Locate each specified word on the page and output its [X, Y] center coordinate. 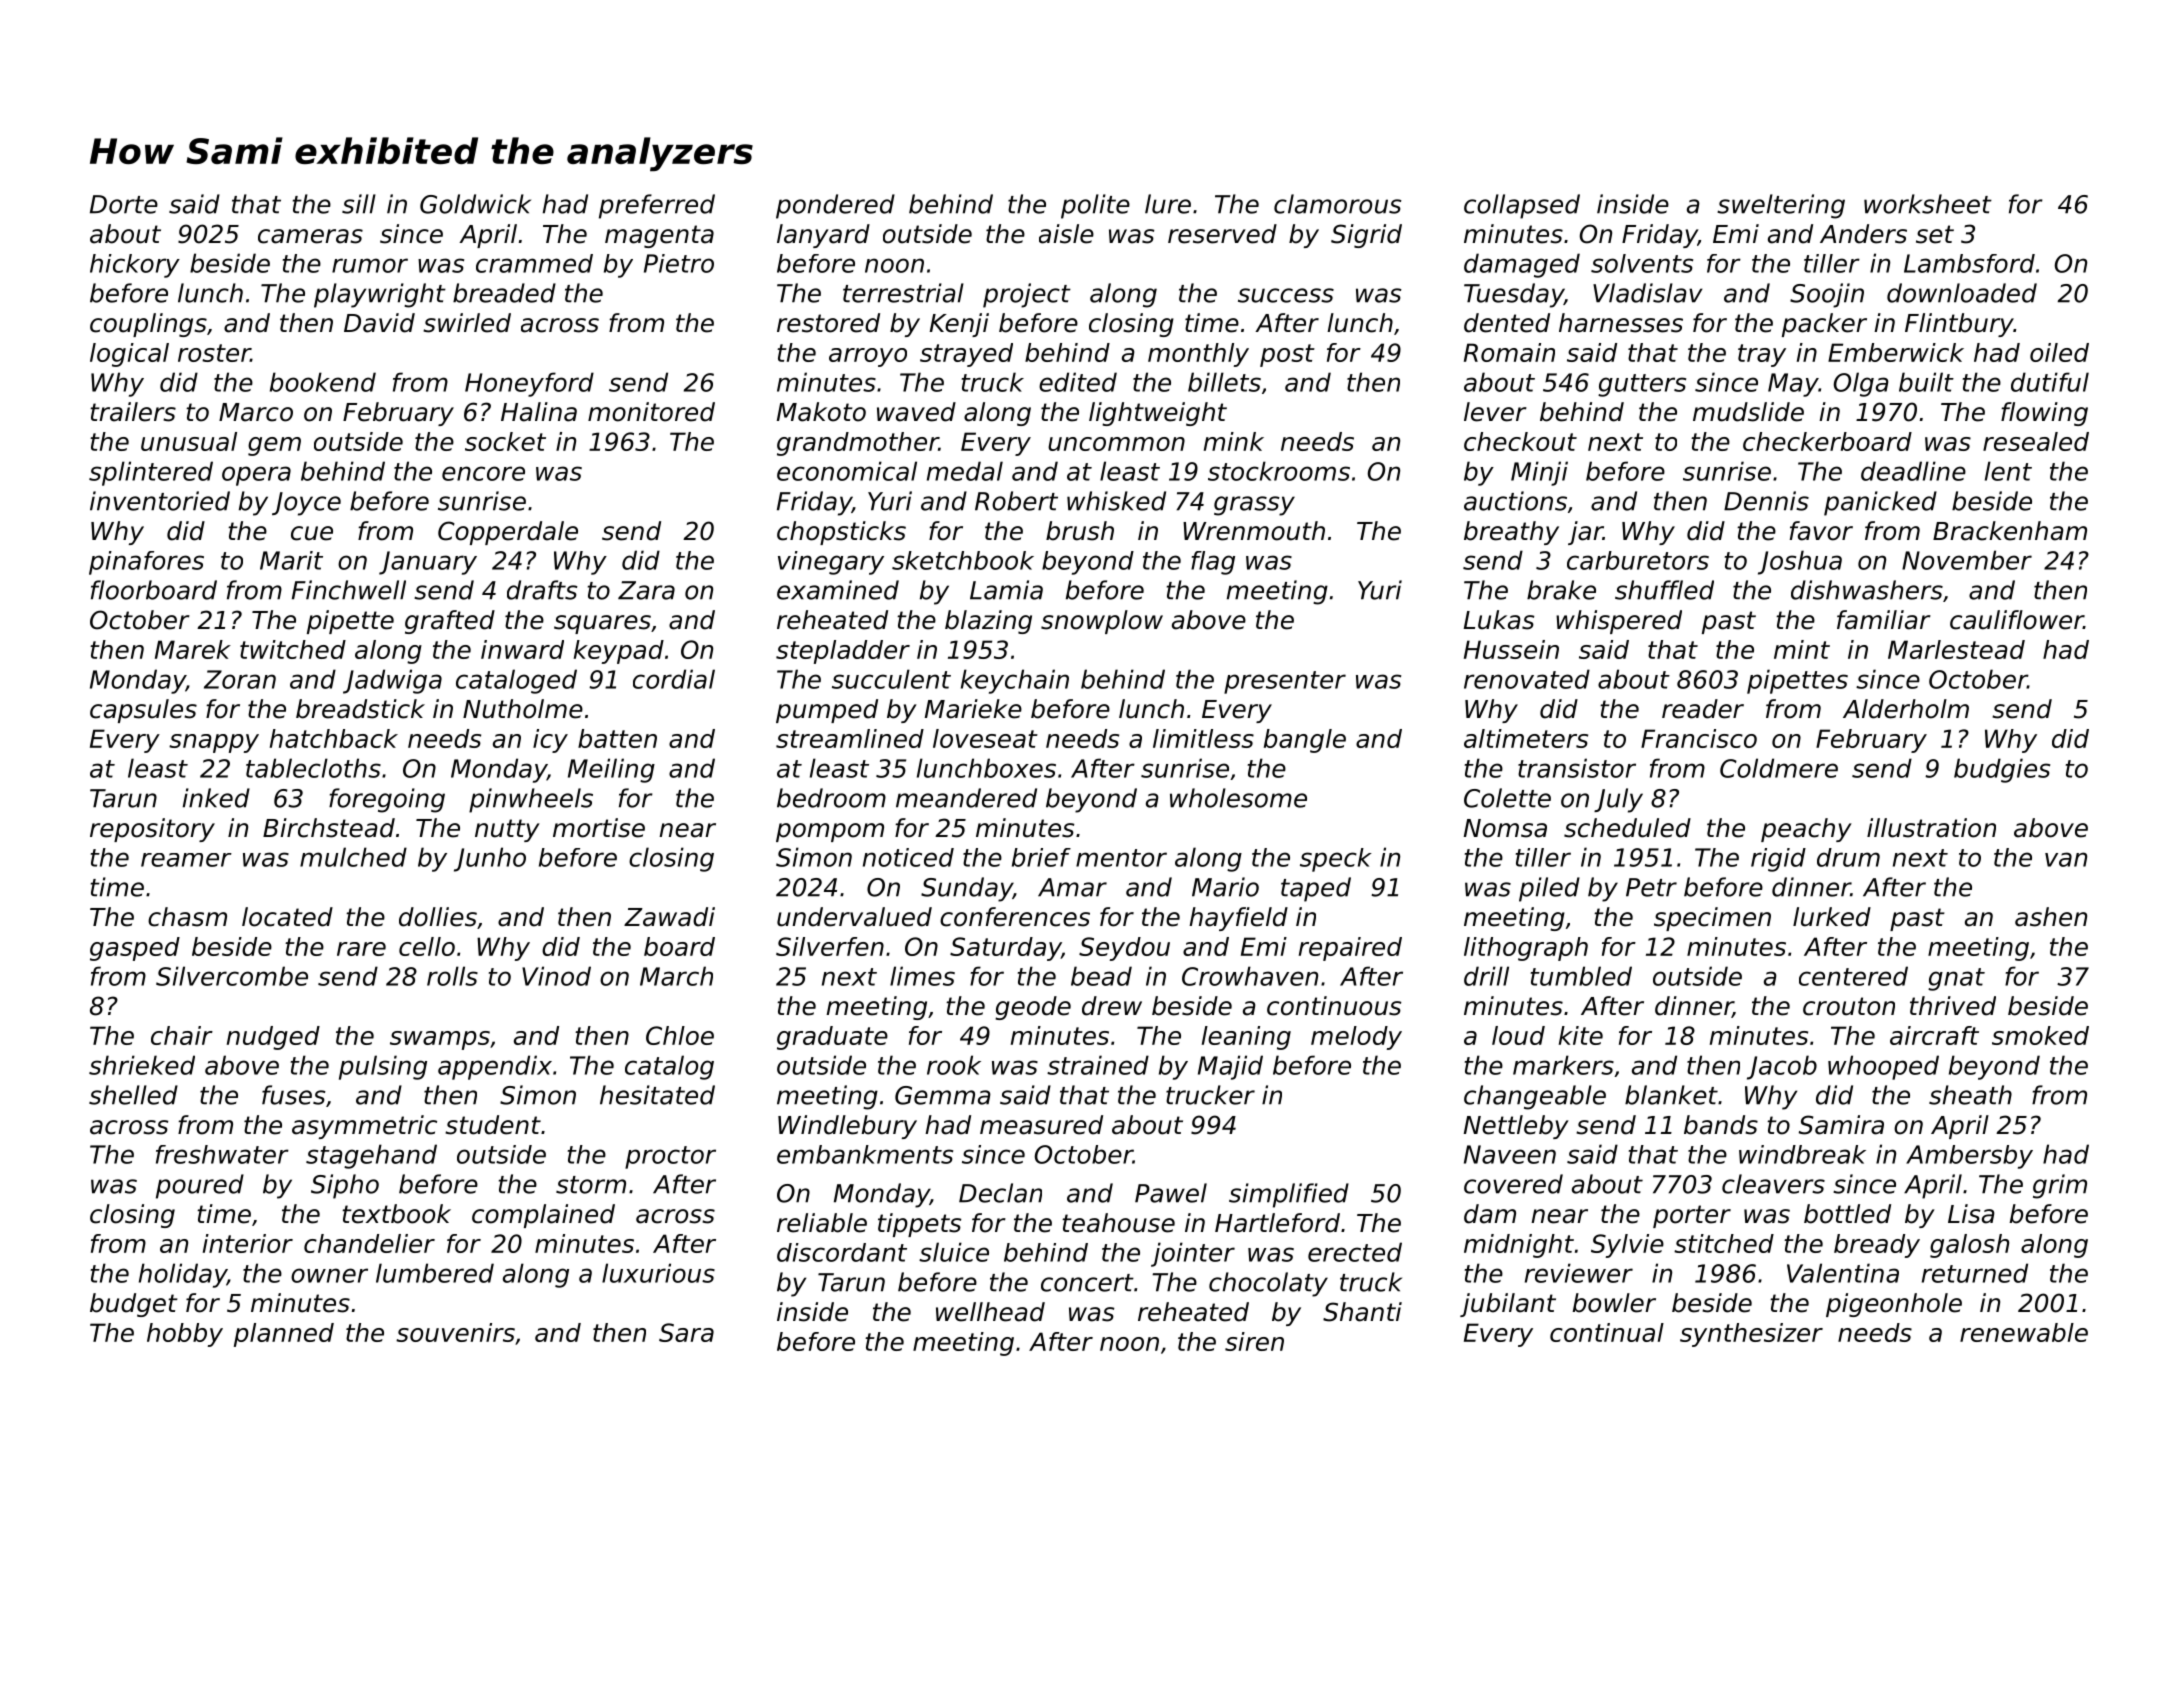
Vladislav [1648, 293]
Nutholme [523, 709]
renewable [2024, 1332]
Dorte [124, 204]
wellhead [990, 1312]
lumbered [435, 1273]
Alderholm [1906, 709]
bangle [1305, 741]
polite [1095, 206]
